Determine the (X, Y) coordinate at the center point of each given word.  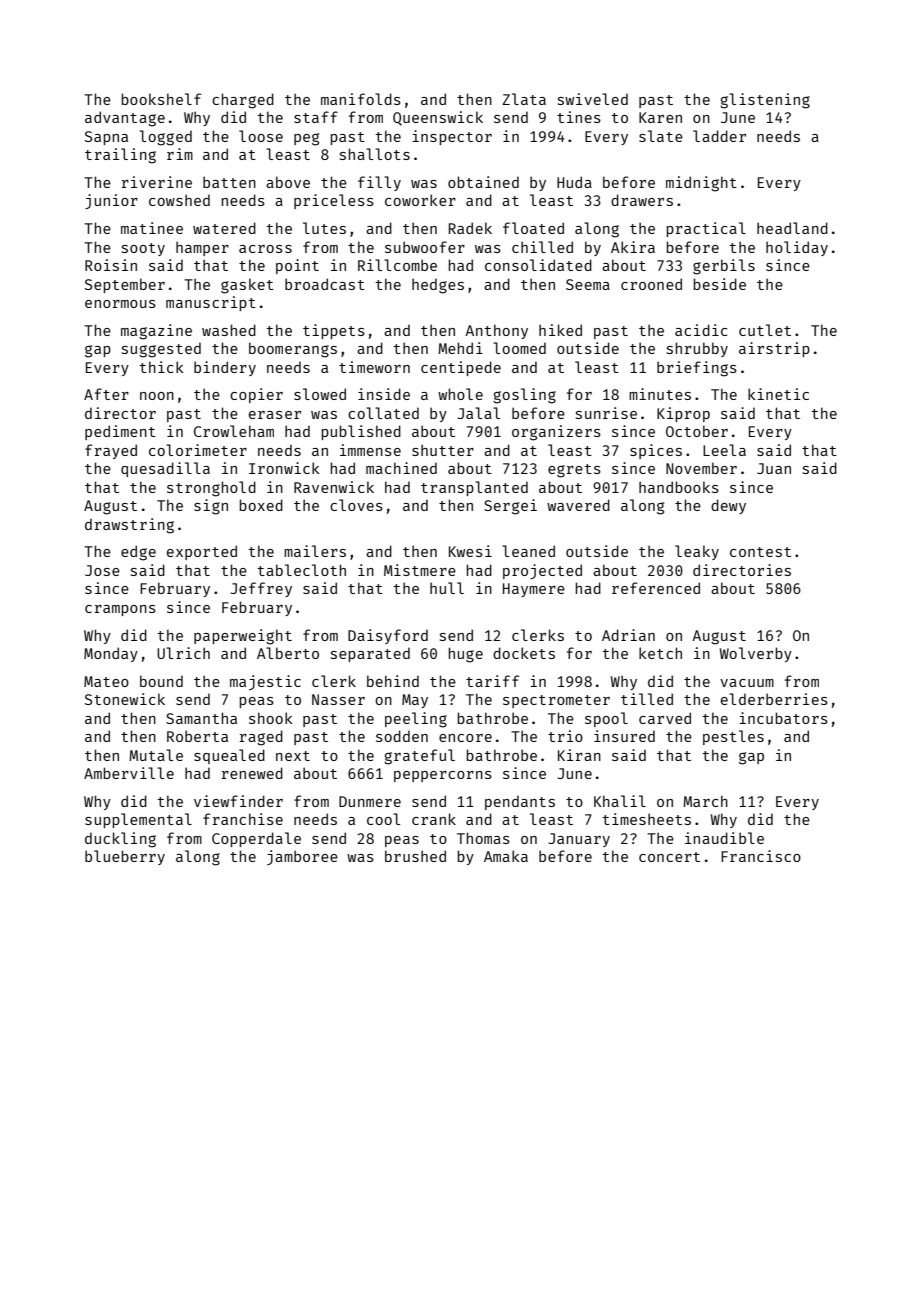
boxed (261, 505)
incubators (783, 718)
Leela (724, 450)
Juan (774, 468)
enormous (120, 304)
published (361, 432)
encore (465, 738)
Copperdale (256, 839)
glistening (765, 101)
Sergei (510, 507)
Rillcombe (397, 265)
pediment (120, 432)
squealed (229, 756)
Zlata (524, 99)
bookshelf (161, 99)
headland (792, 228)
